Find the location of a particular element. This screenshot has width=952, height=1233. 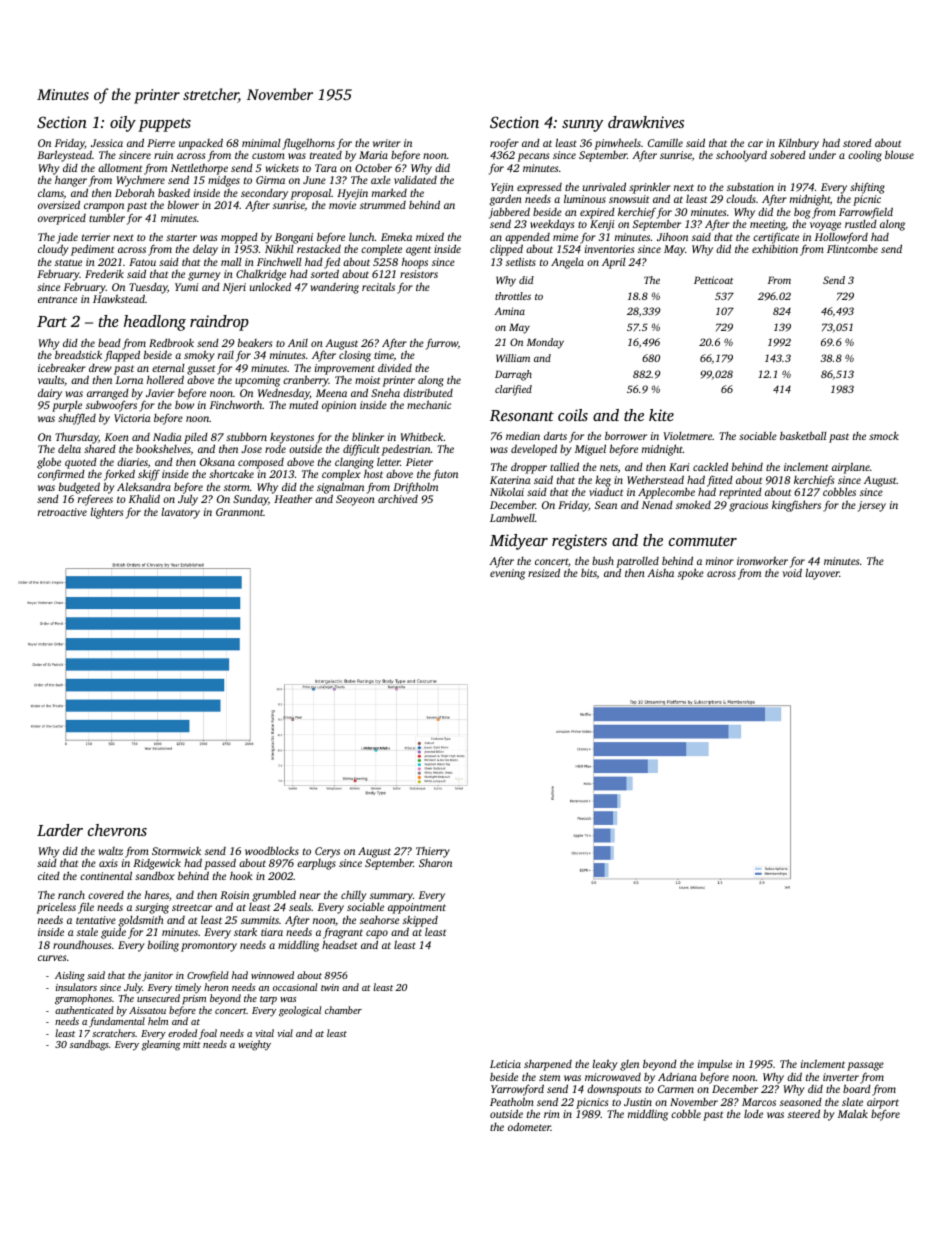

sunny is located at coordinates (582, 126).
